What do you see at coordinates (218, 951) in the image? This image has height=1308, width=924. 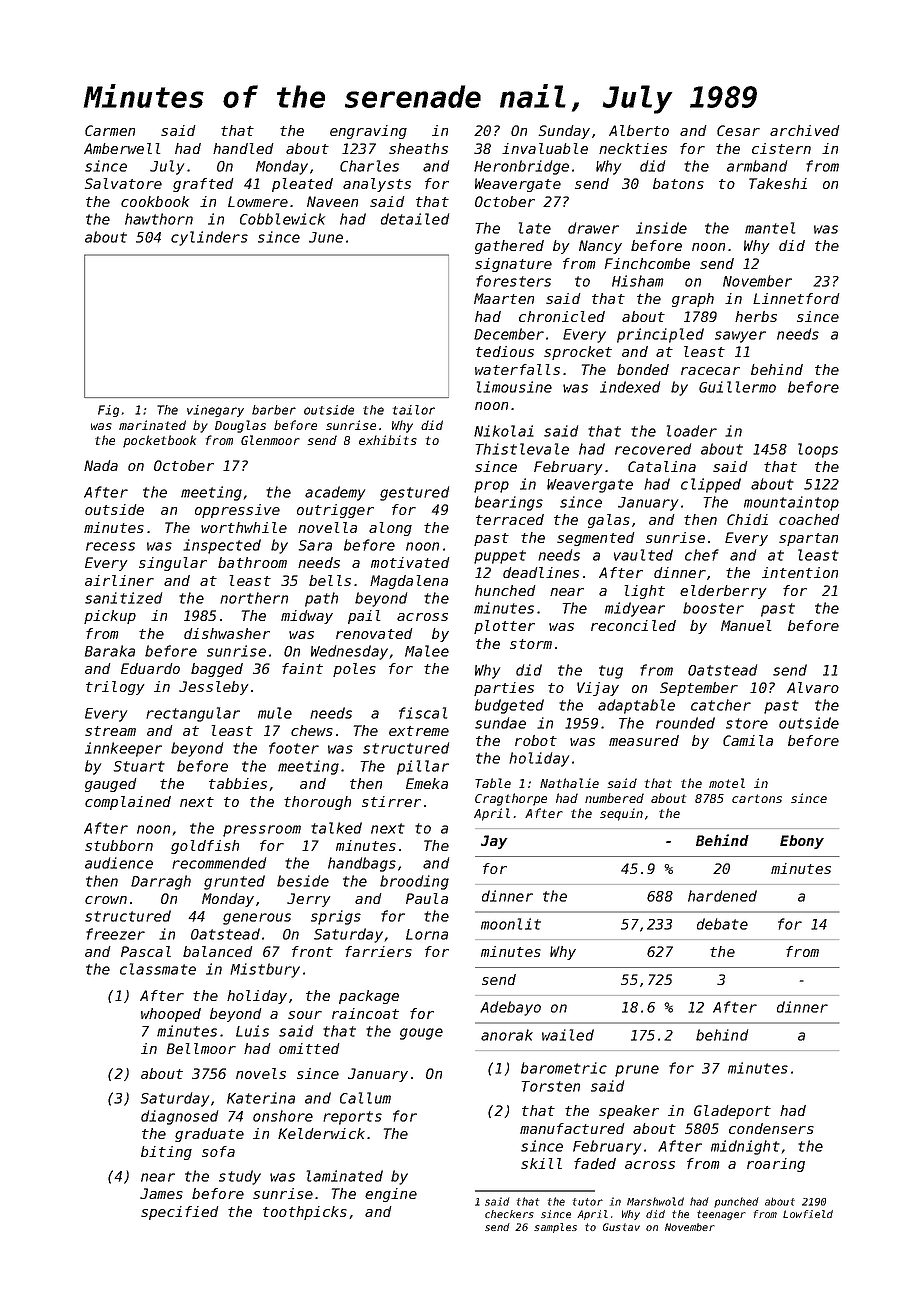 I see `balanced` at bounding box center [218, 951].
